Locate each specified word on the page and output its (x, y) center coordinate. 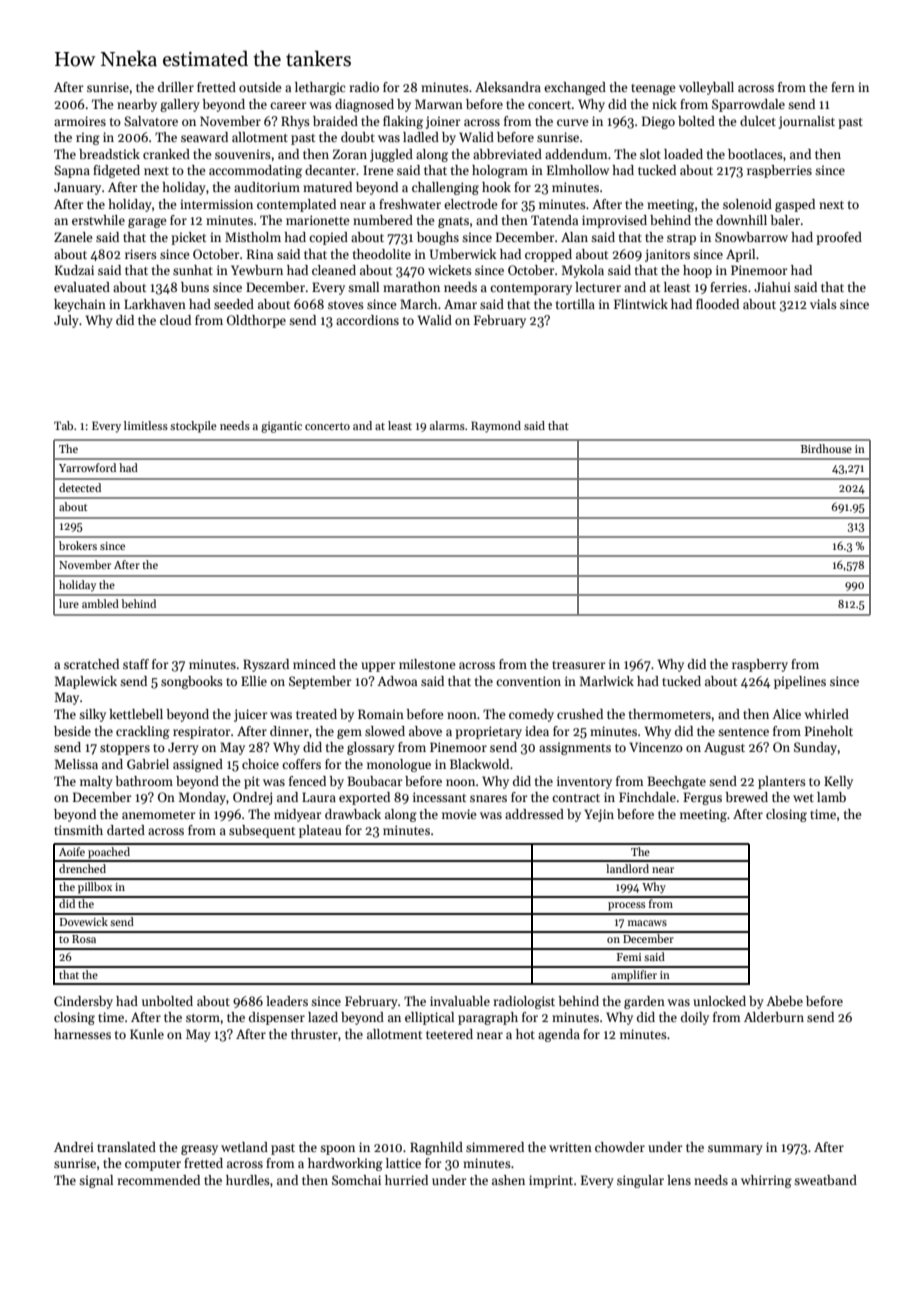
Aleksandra (508, 87)
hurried (406, 1180)
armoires (80, 121)
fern (843, 87)
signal (96, 1181)
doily (695, 1018)
